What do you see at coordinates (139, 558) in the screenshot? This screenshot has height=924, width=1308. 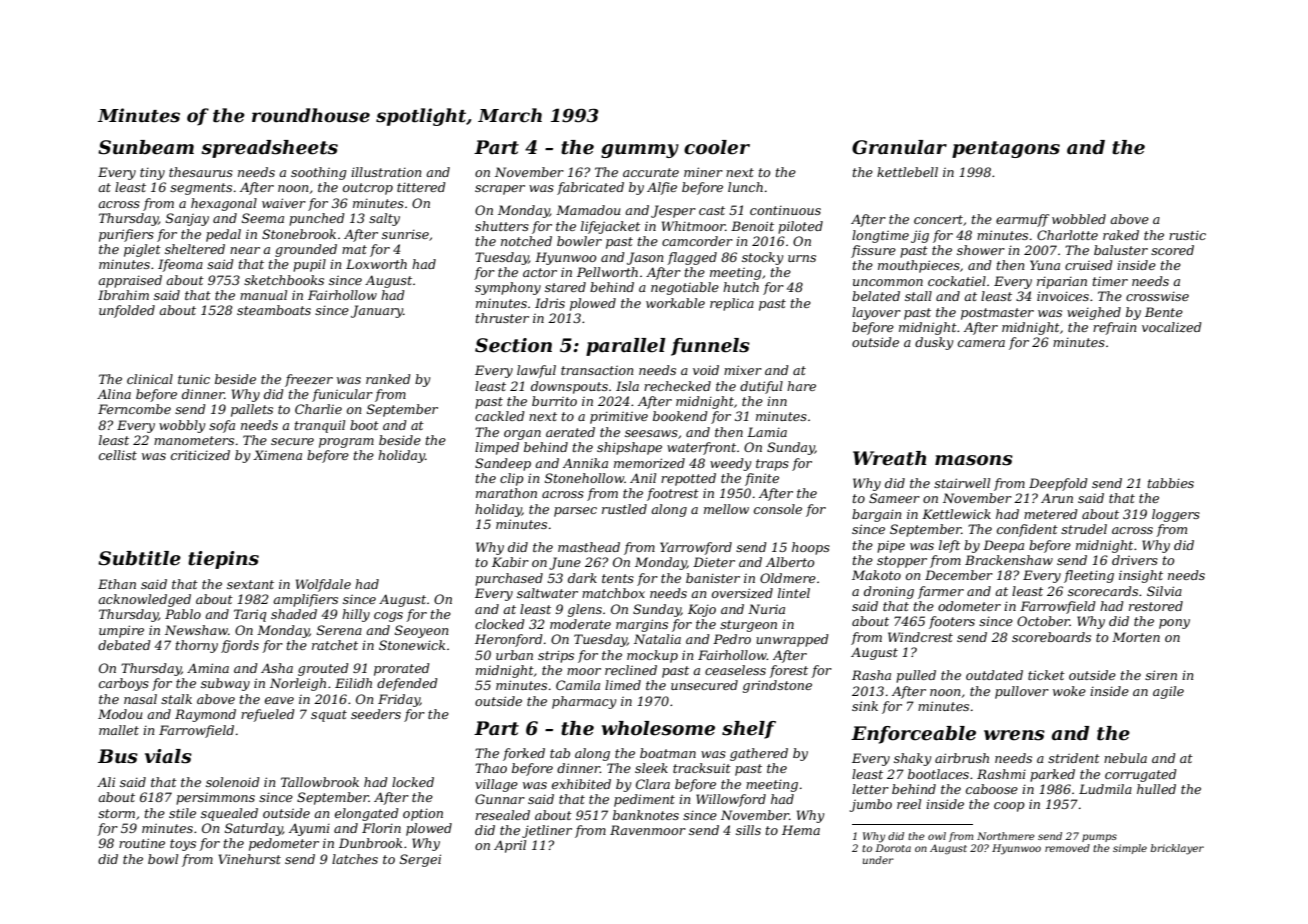 I see `Subtitle` at bounding box center [139, 558].
